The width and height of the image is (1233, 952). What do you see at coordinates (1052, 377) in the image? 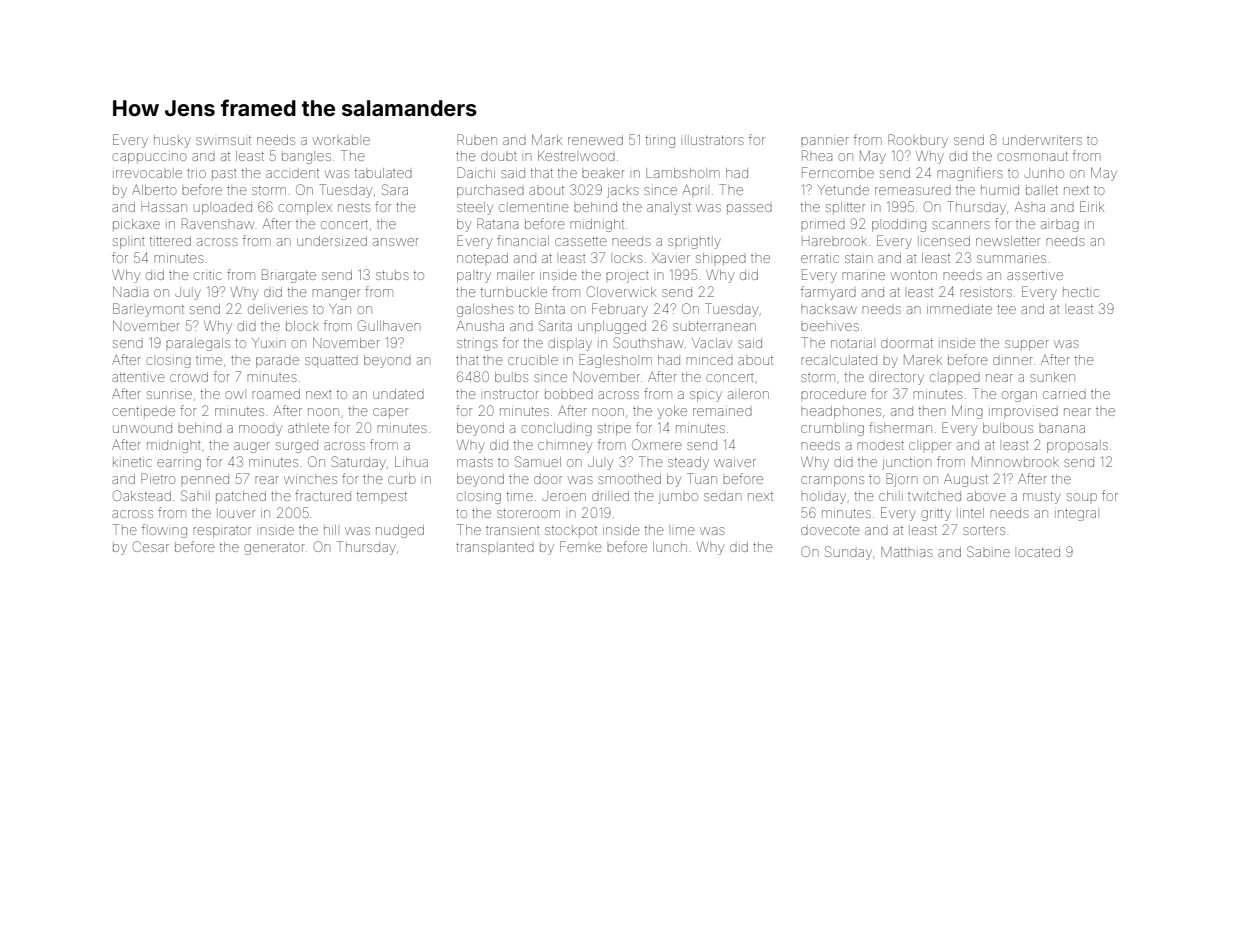
I see `sunken` at bounding box center [1052, 377].
